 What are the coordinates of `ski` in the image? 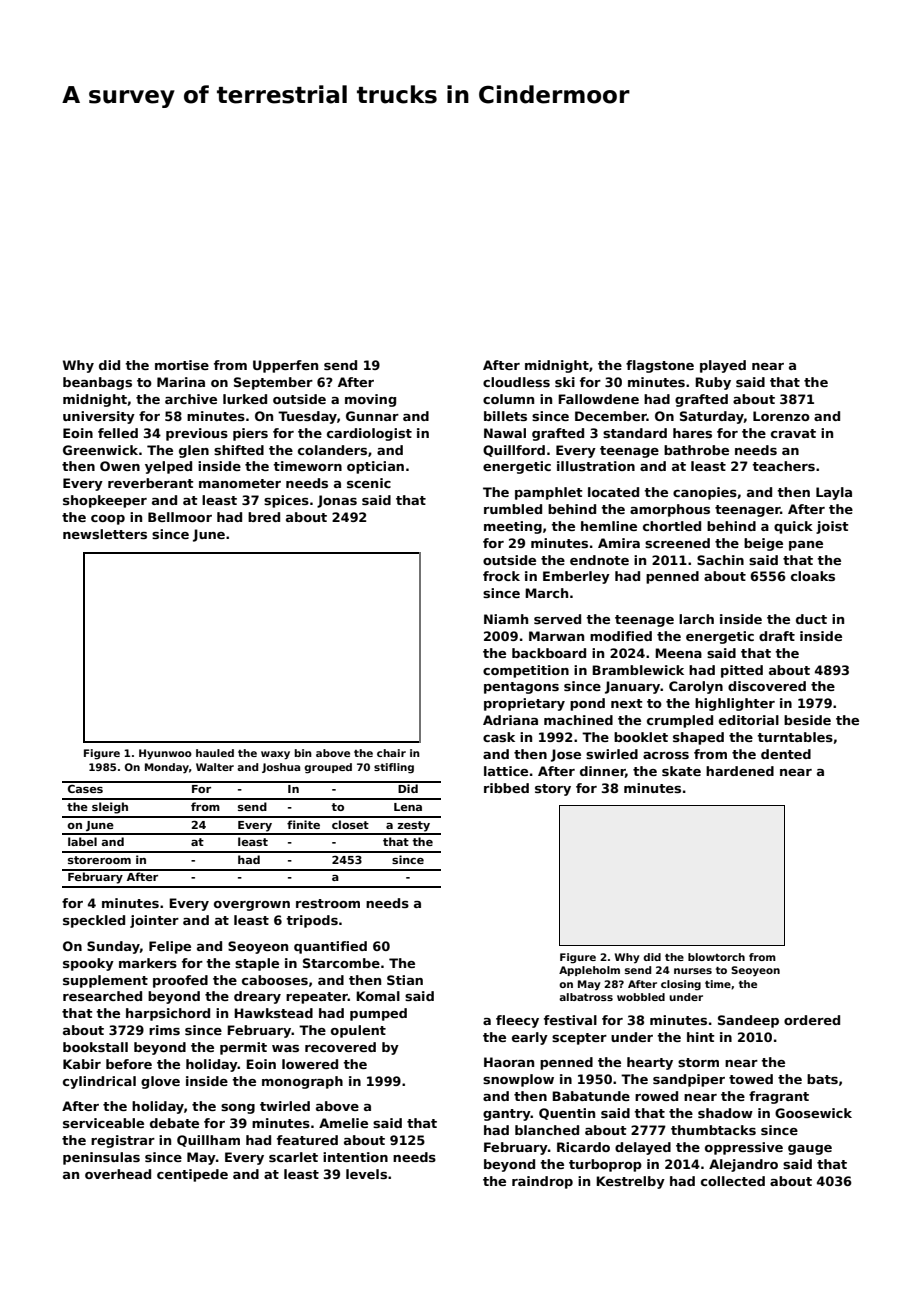 It's located at (565, 382).
